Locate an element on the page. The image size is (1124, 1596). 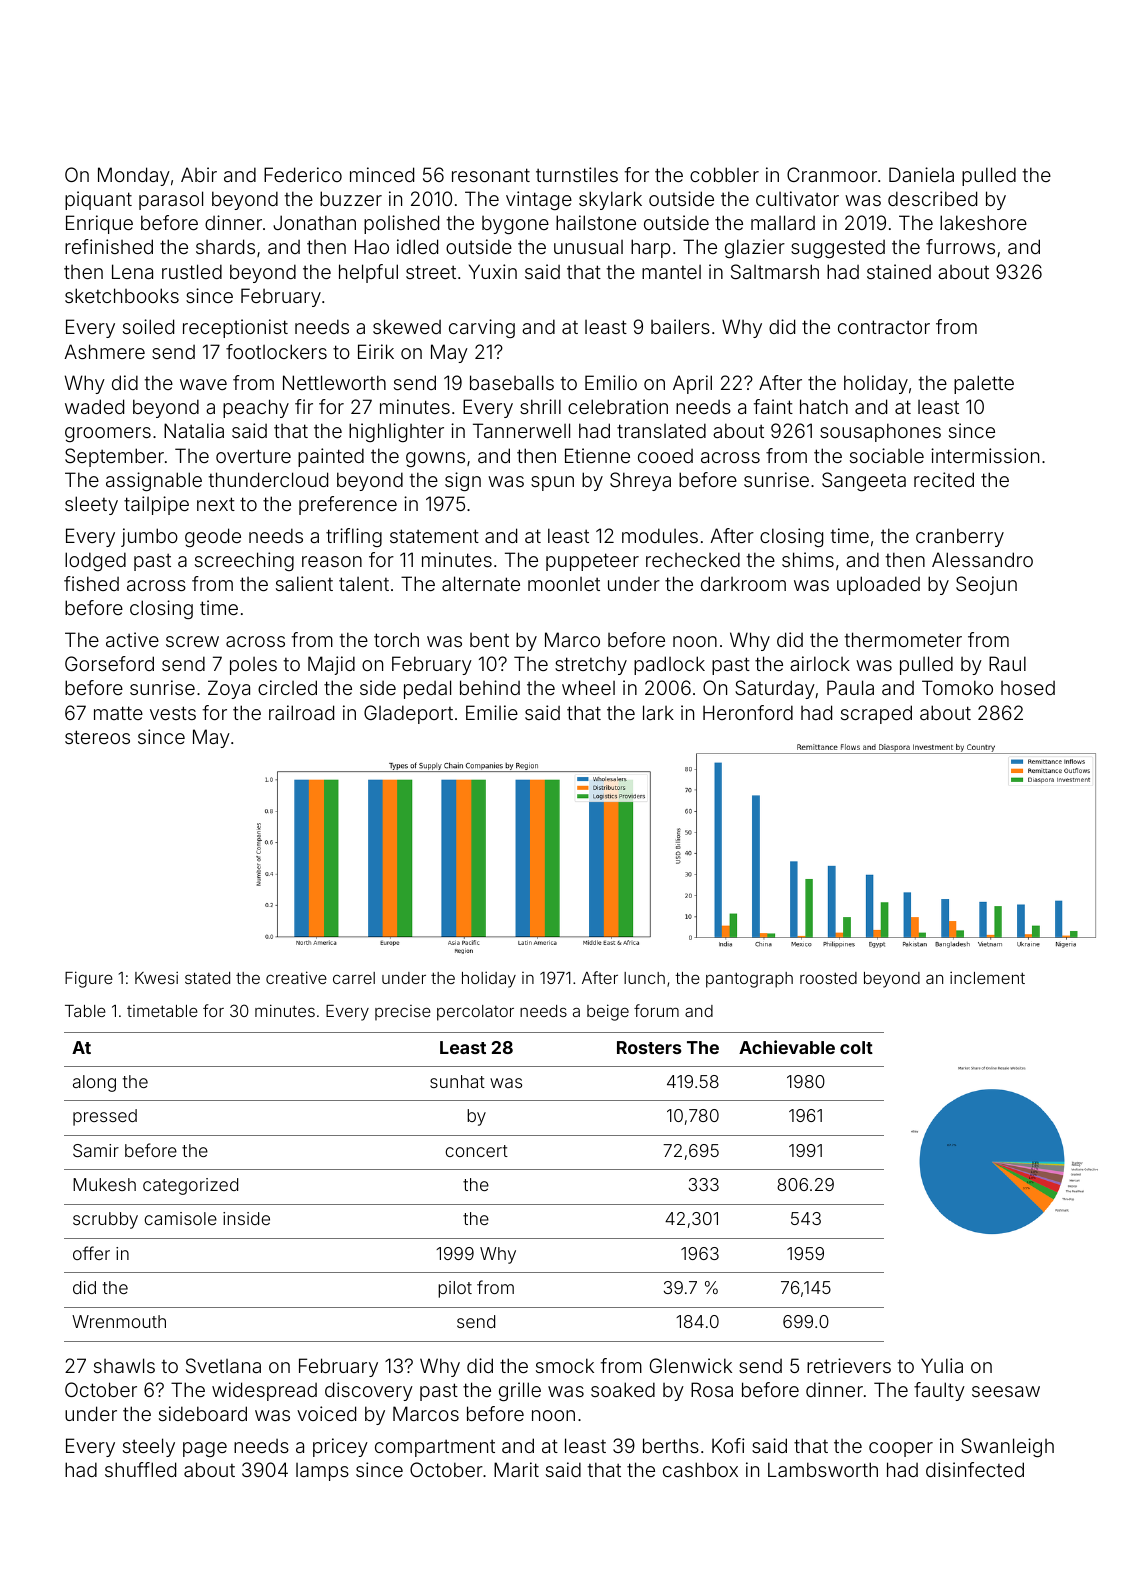
carrel is located at coordinates (354, 978).
